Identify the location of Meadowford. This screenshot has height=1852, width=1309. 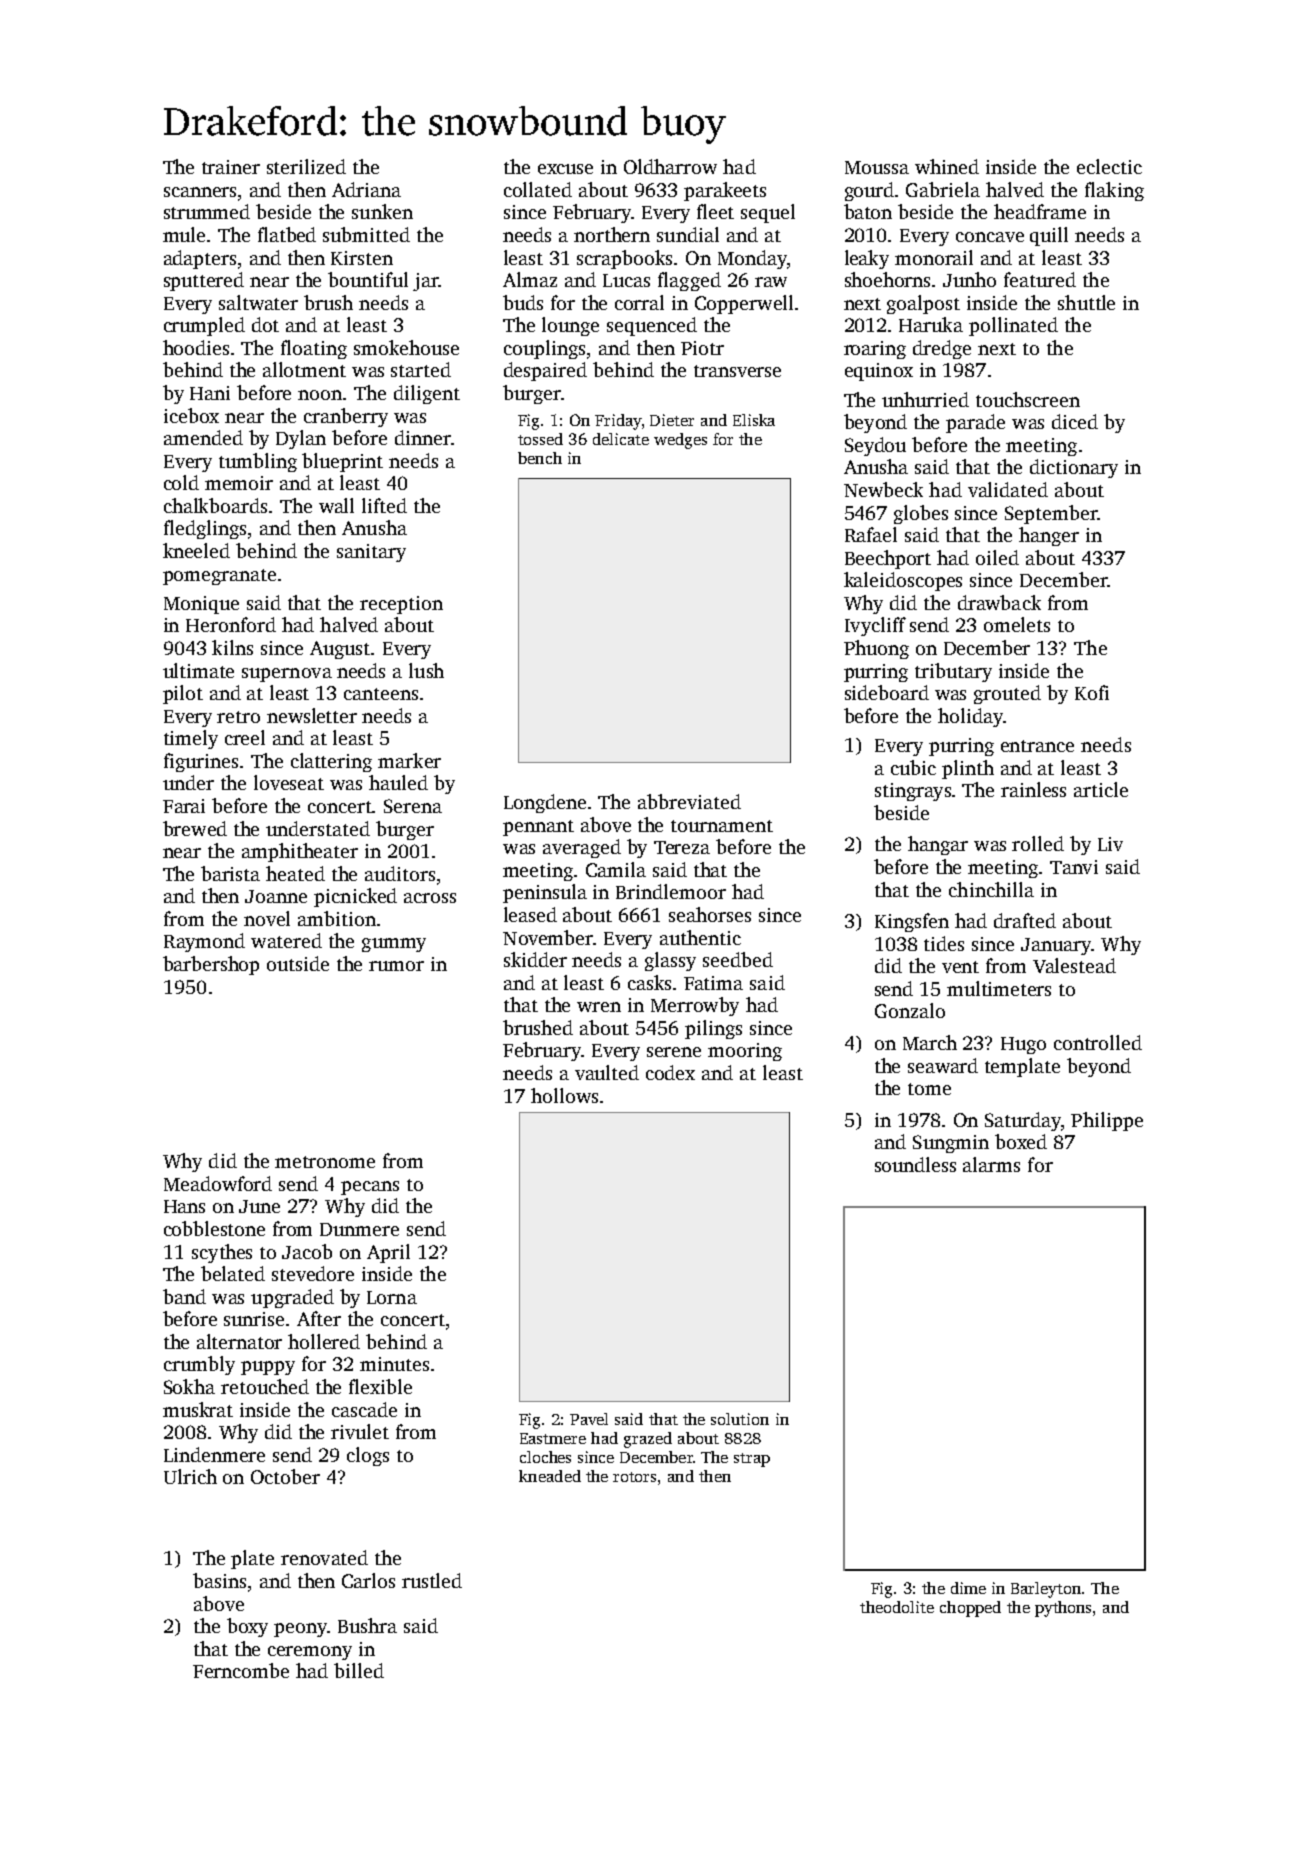
(218, 1183).
